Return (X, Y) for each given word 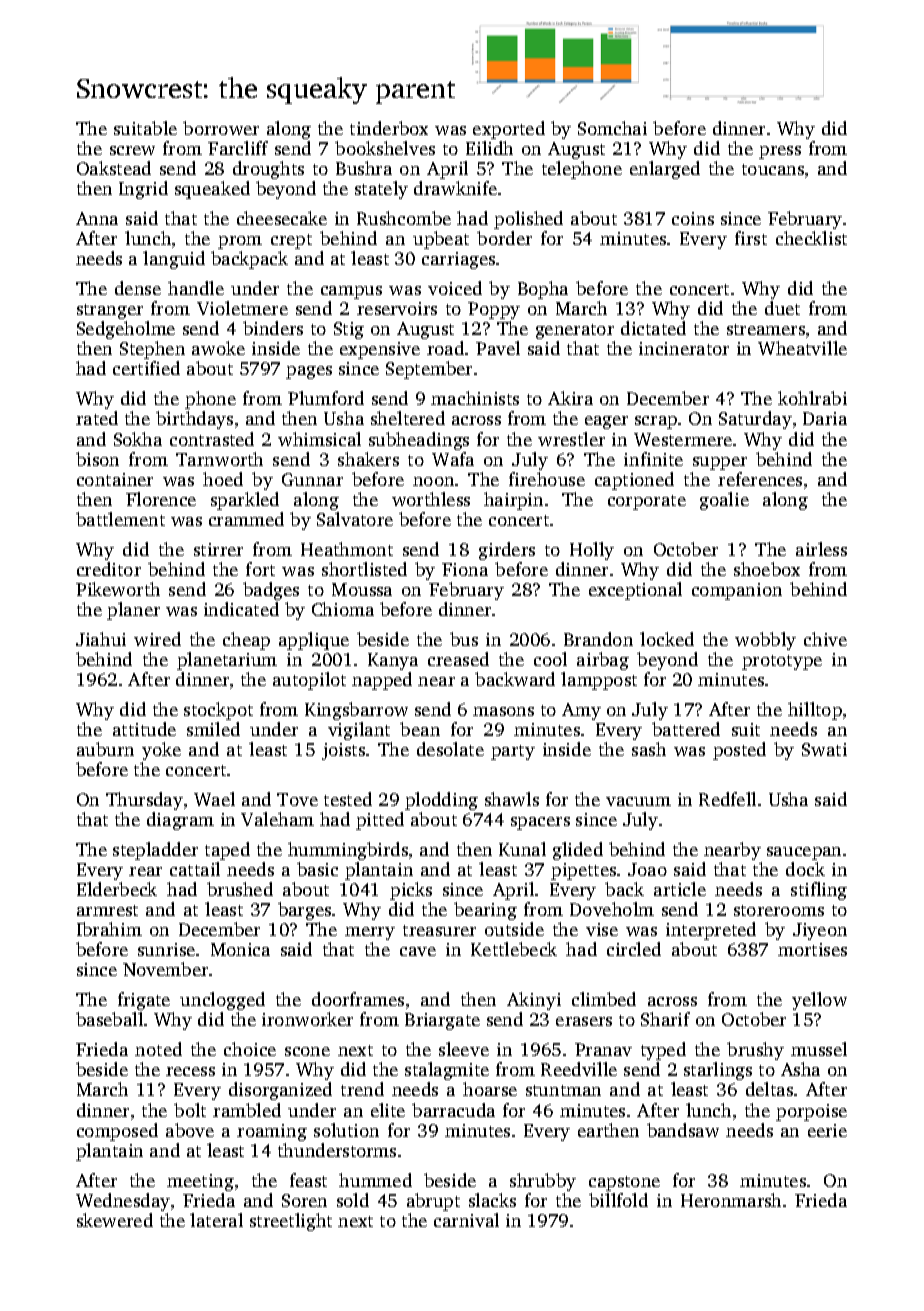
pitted (380, 821)
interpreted (711, 931)
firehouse (547, 479)
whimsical (319, 439)
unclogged (222, 1001)
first (751, 238)
